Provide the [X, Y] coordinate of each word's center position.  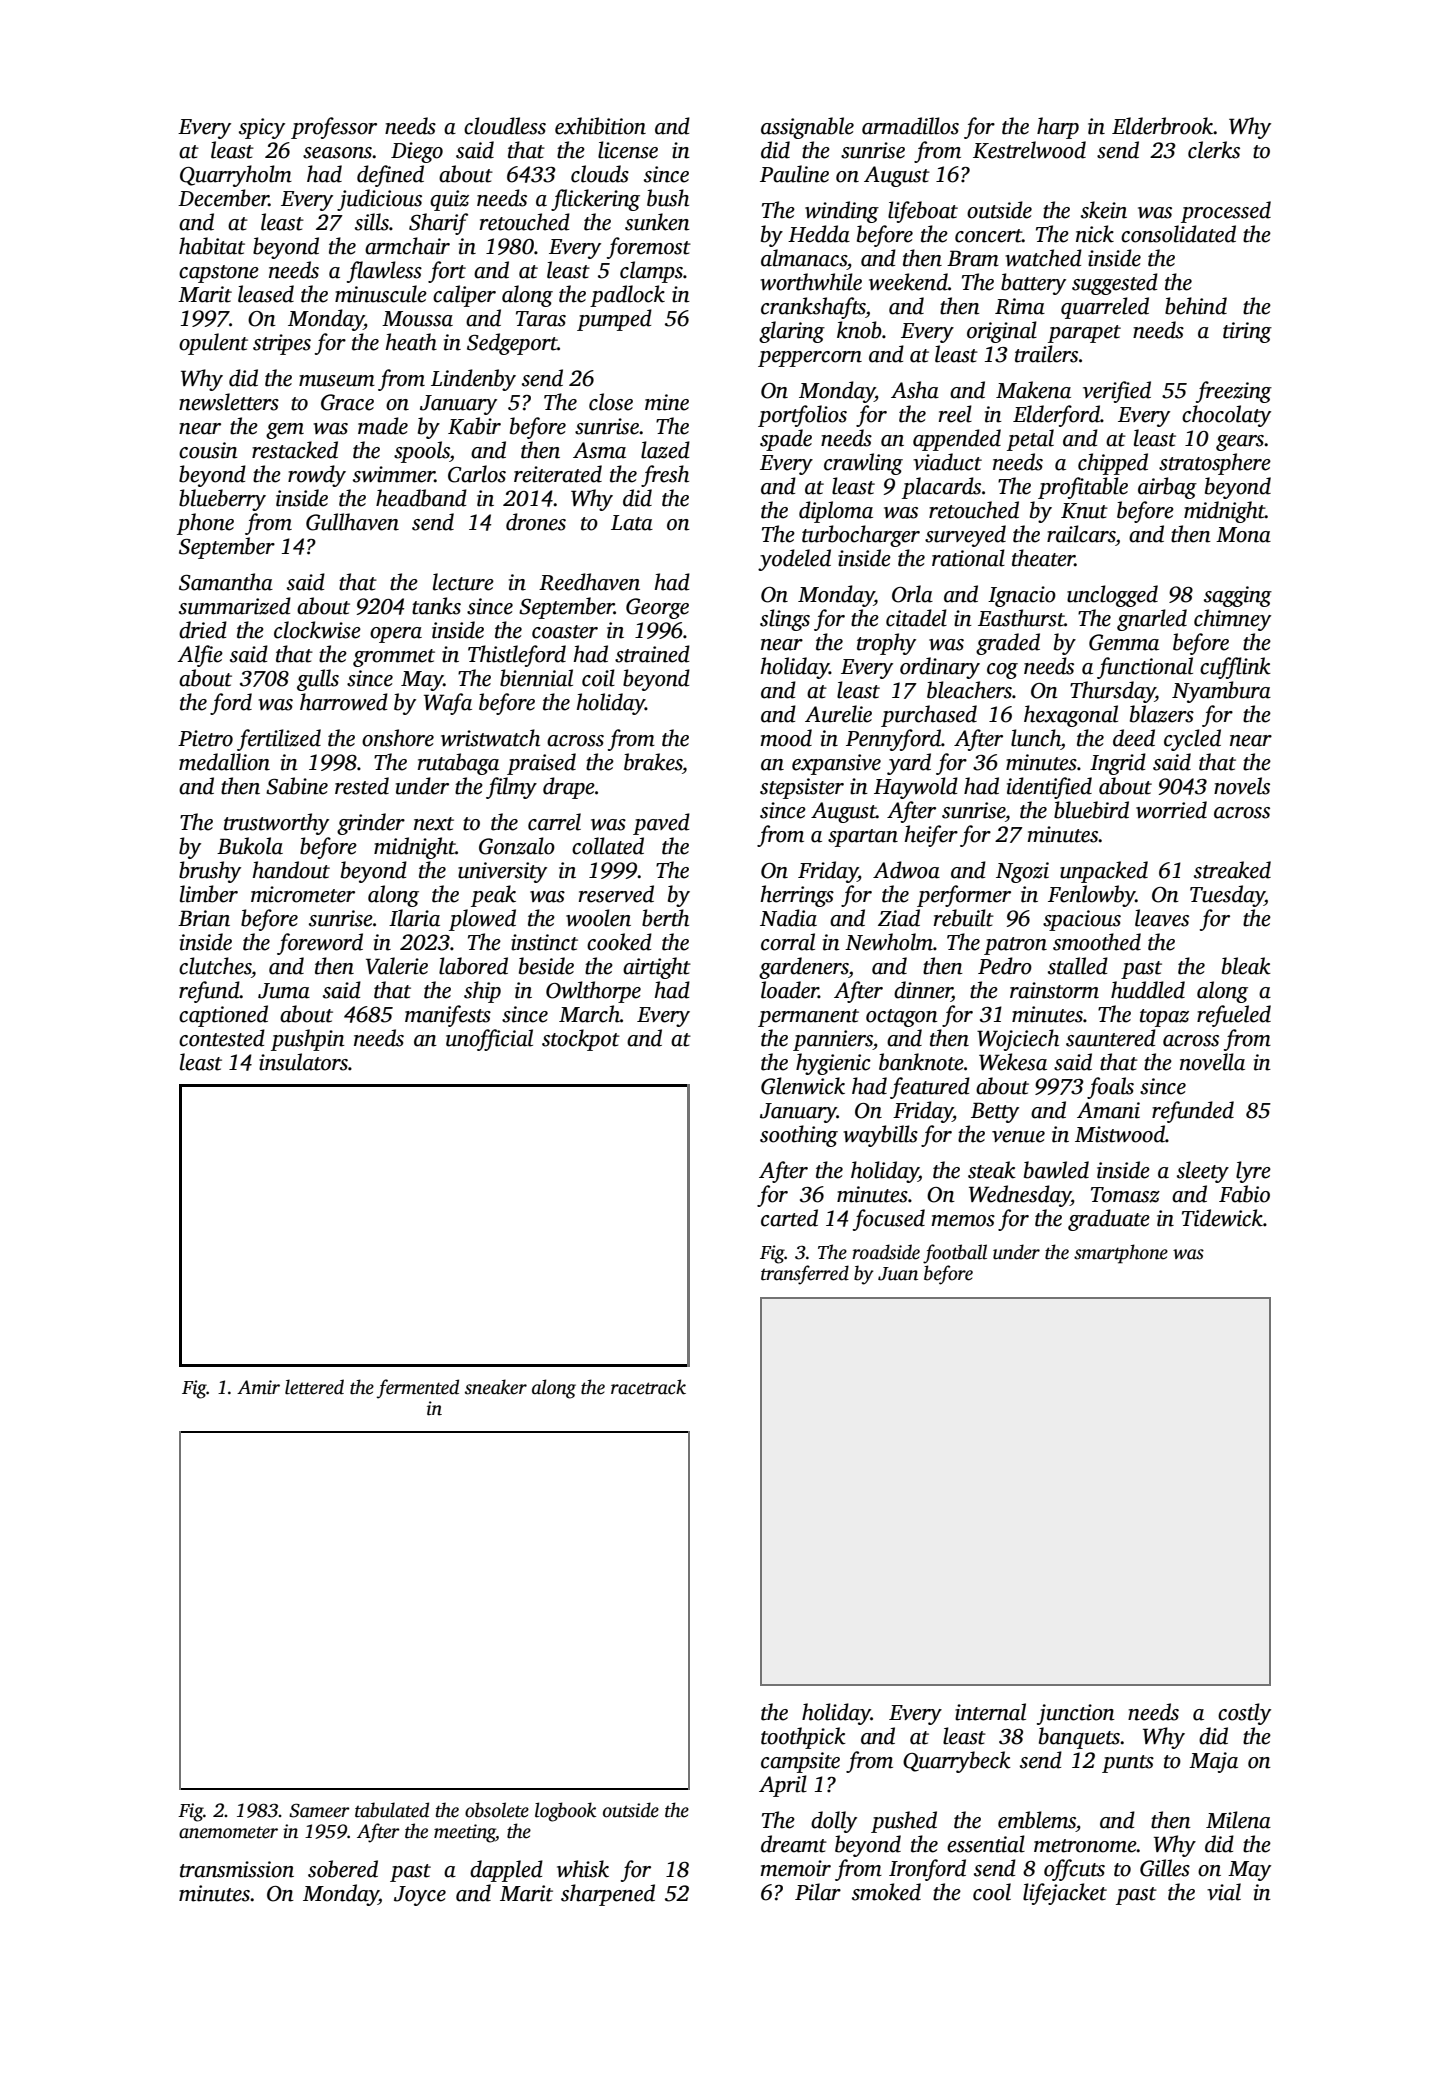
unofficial [489, 1040]
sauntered [1111, 1038]
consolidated [1178, 234]
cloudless [505, 126]
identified [1049, 788]
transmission [237, 1869]
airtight [657, 968]
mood [786, 738]
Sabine [297, 786]
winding [842, 212]
